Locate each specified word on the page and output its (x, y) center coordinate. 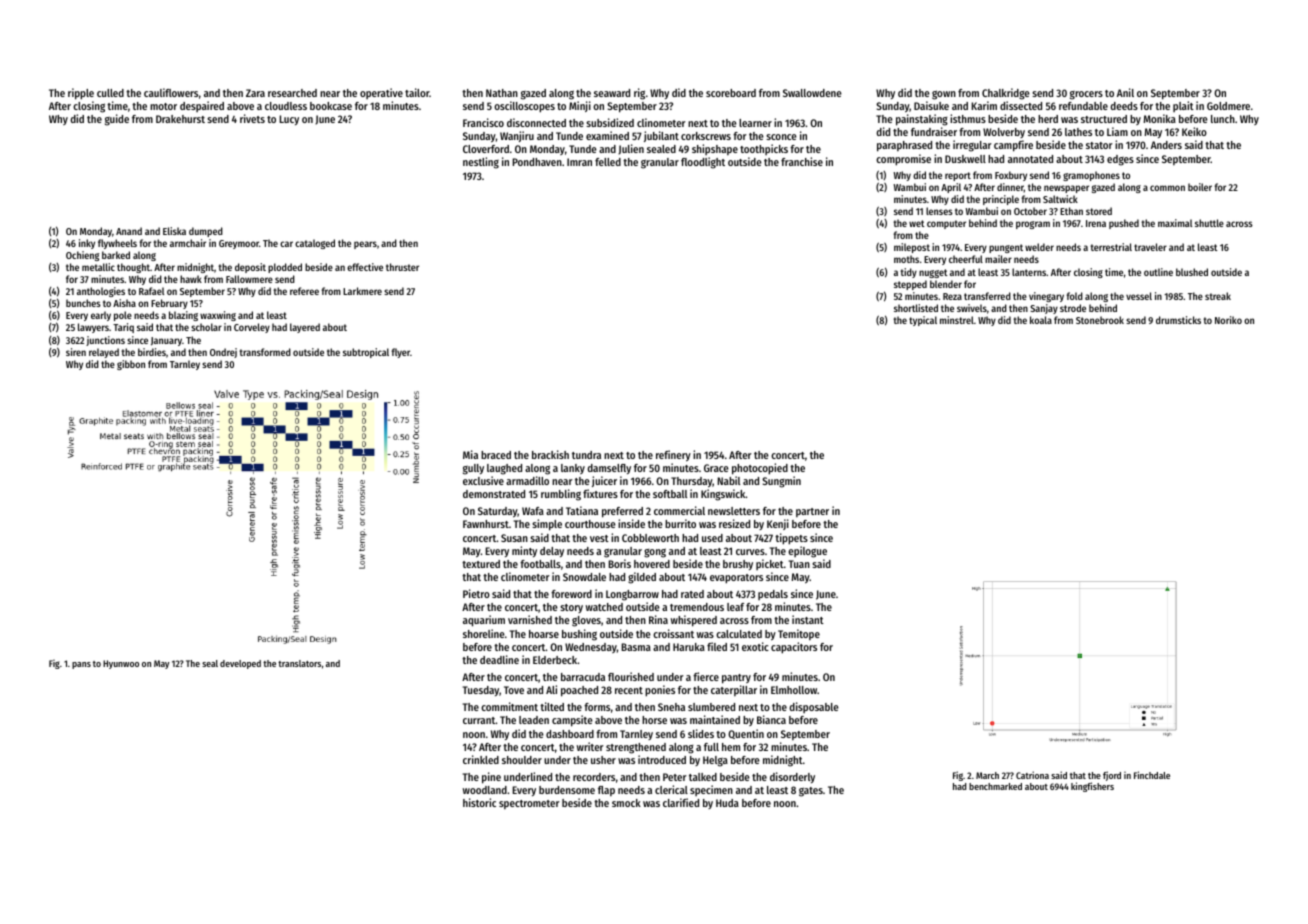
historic (479, 802)
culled (110, 93)
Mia (470, 454)
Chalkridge (1006, 94)
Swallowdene (812, 93)
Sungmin (781, 482)
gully (473, 469)
